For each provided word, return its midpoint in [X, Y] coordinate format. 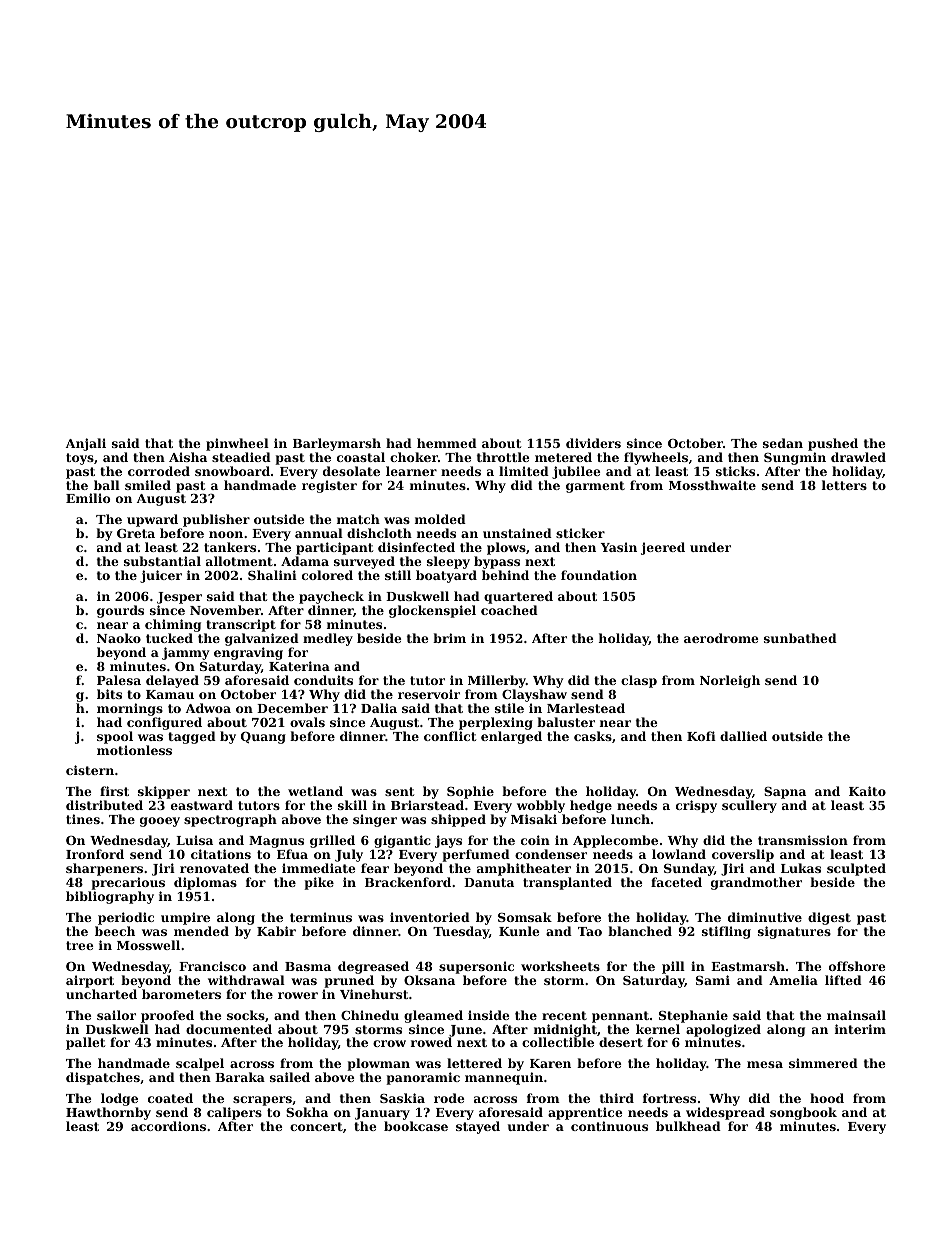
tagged [192, 737]
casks [593, 736]
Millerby [497, 681]
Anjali [85, 444]
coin [535, 840]
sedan [783, 443]
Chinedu [370, 1015]
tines [83, 819]
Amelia [793, 980]
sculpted [856, 869]
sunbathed [800, 638]
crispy [696, 806]
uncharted [101, 994]
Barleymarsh [337, 444]
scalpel [200, 1064]
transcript [241, 625]
